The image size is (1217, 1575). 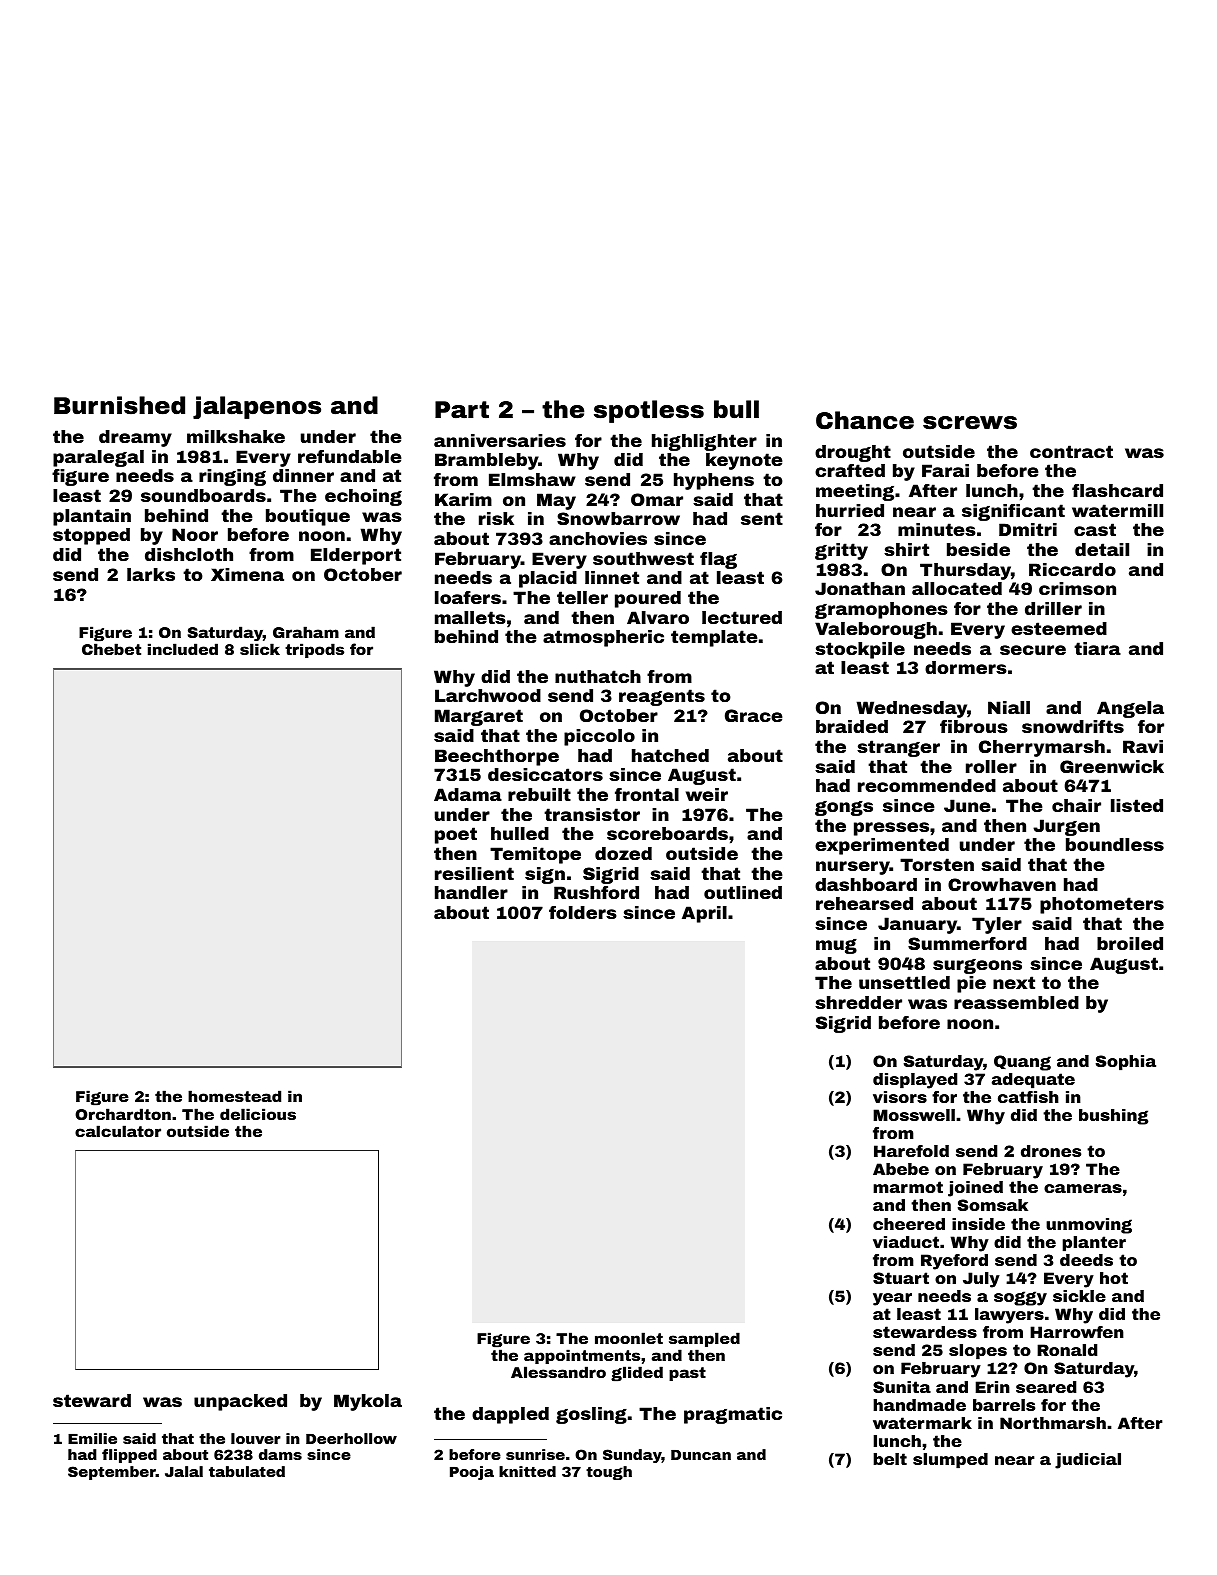 What do you see at coordinates (900, 1097) in the screenshot?
I see `visors` at bounding box center [900, 1097].
